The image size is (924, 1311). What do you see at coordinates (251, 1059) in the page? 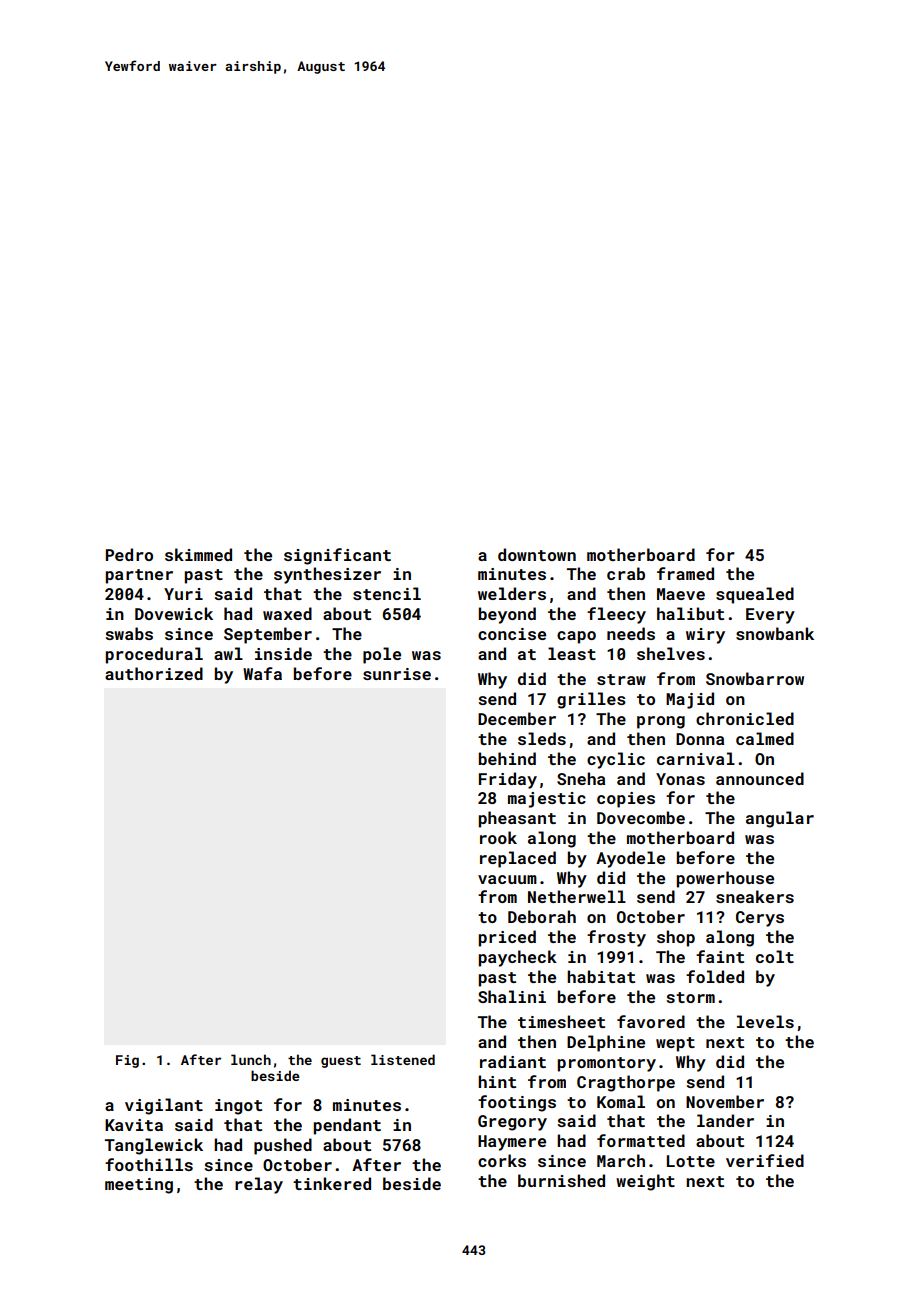
I see `lunch` at bounding box center [251, 1059].
